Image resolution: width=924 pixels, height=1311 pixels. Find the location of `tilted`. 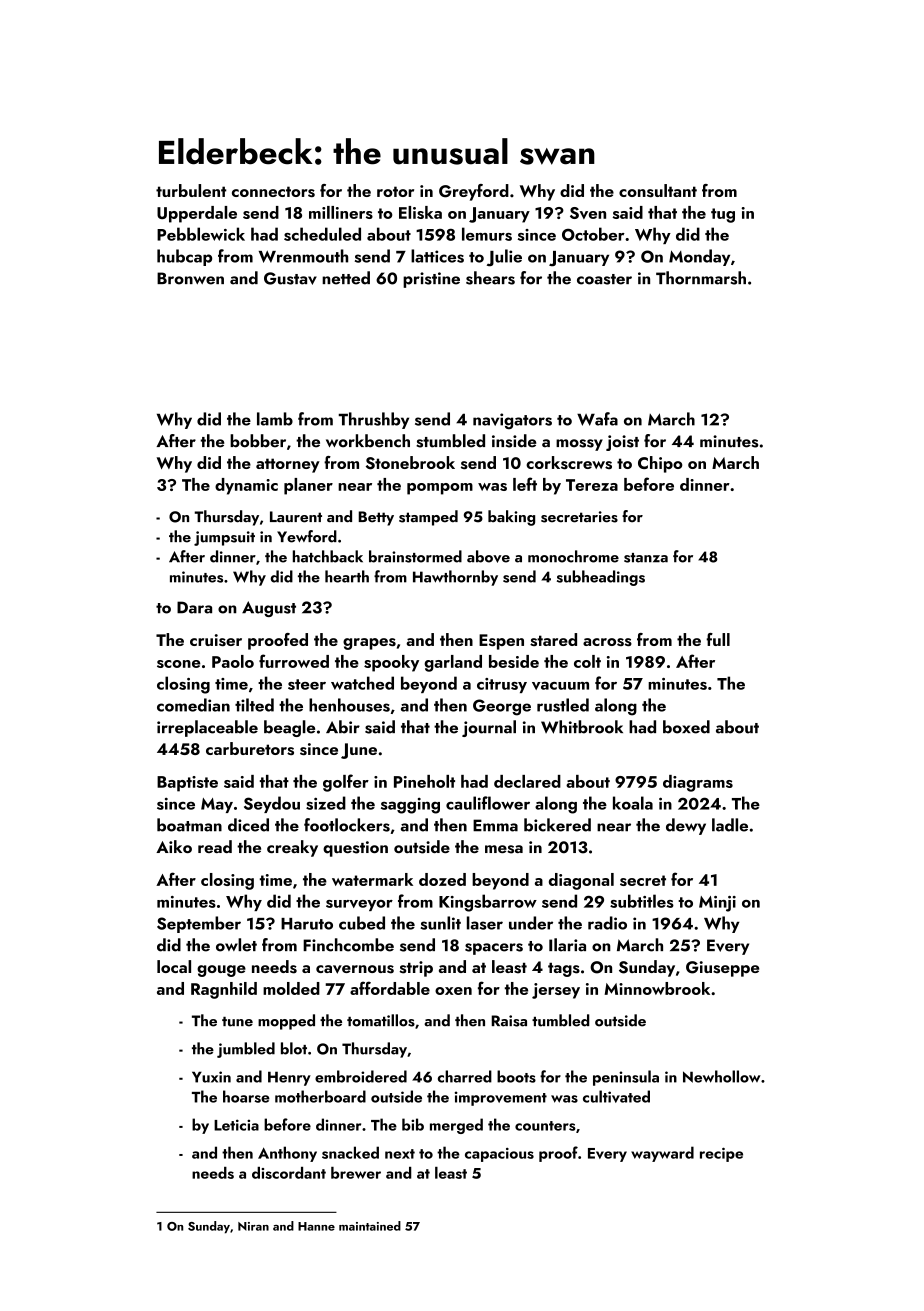

tilted is located at coordinates (254, 705).
